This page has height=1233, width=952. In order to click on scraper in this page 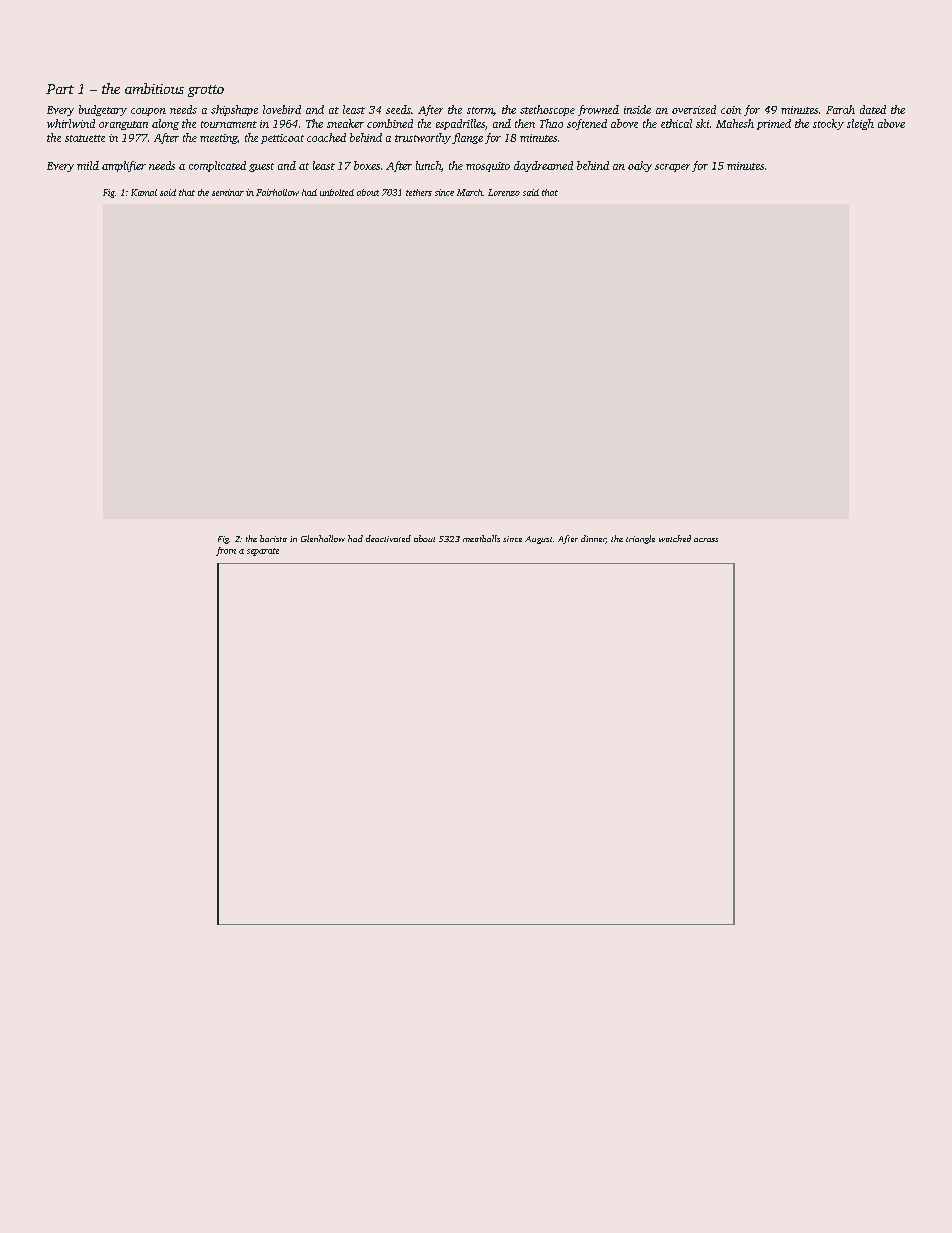, I will do `click(672, 168)`.
